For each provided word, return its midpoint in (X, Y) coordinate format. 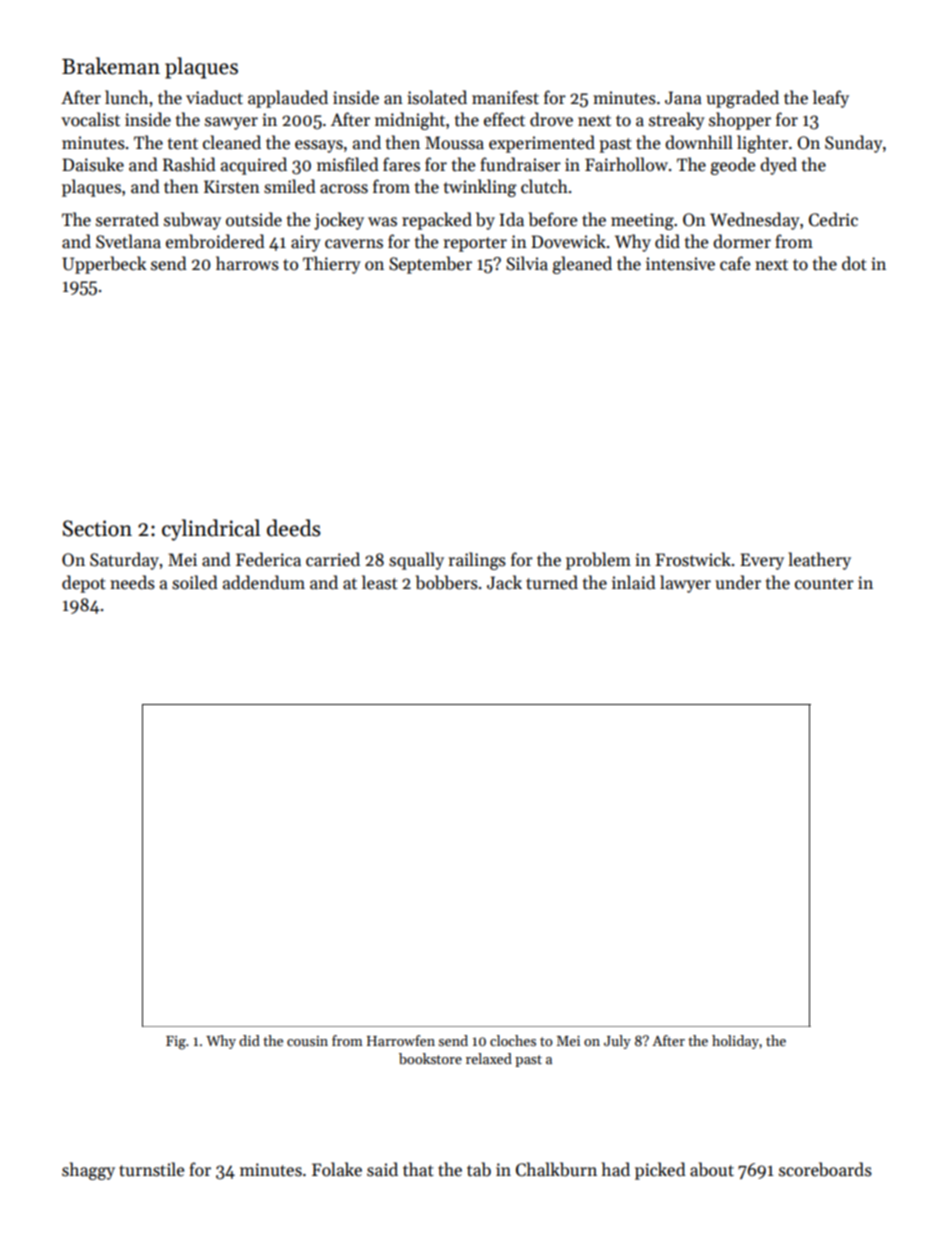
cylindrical (211, 530)
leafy (831, 99)
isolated (437, 97)
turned (552, 582)
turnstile (151, 1169)
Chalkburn (556, 1169)
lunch (126, 97)
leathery (819, 561)
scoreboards (825, 1169)
